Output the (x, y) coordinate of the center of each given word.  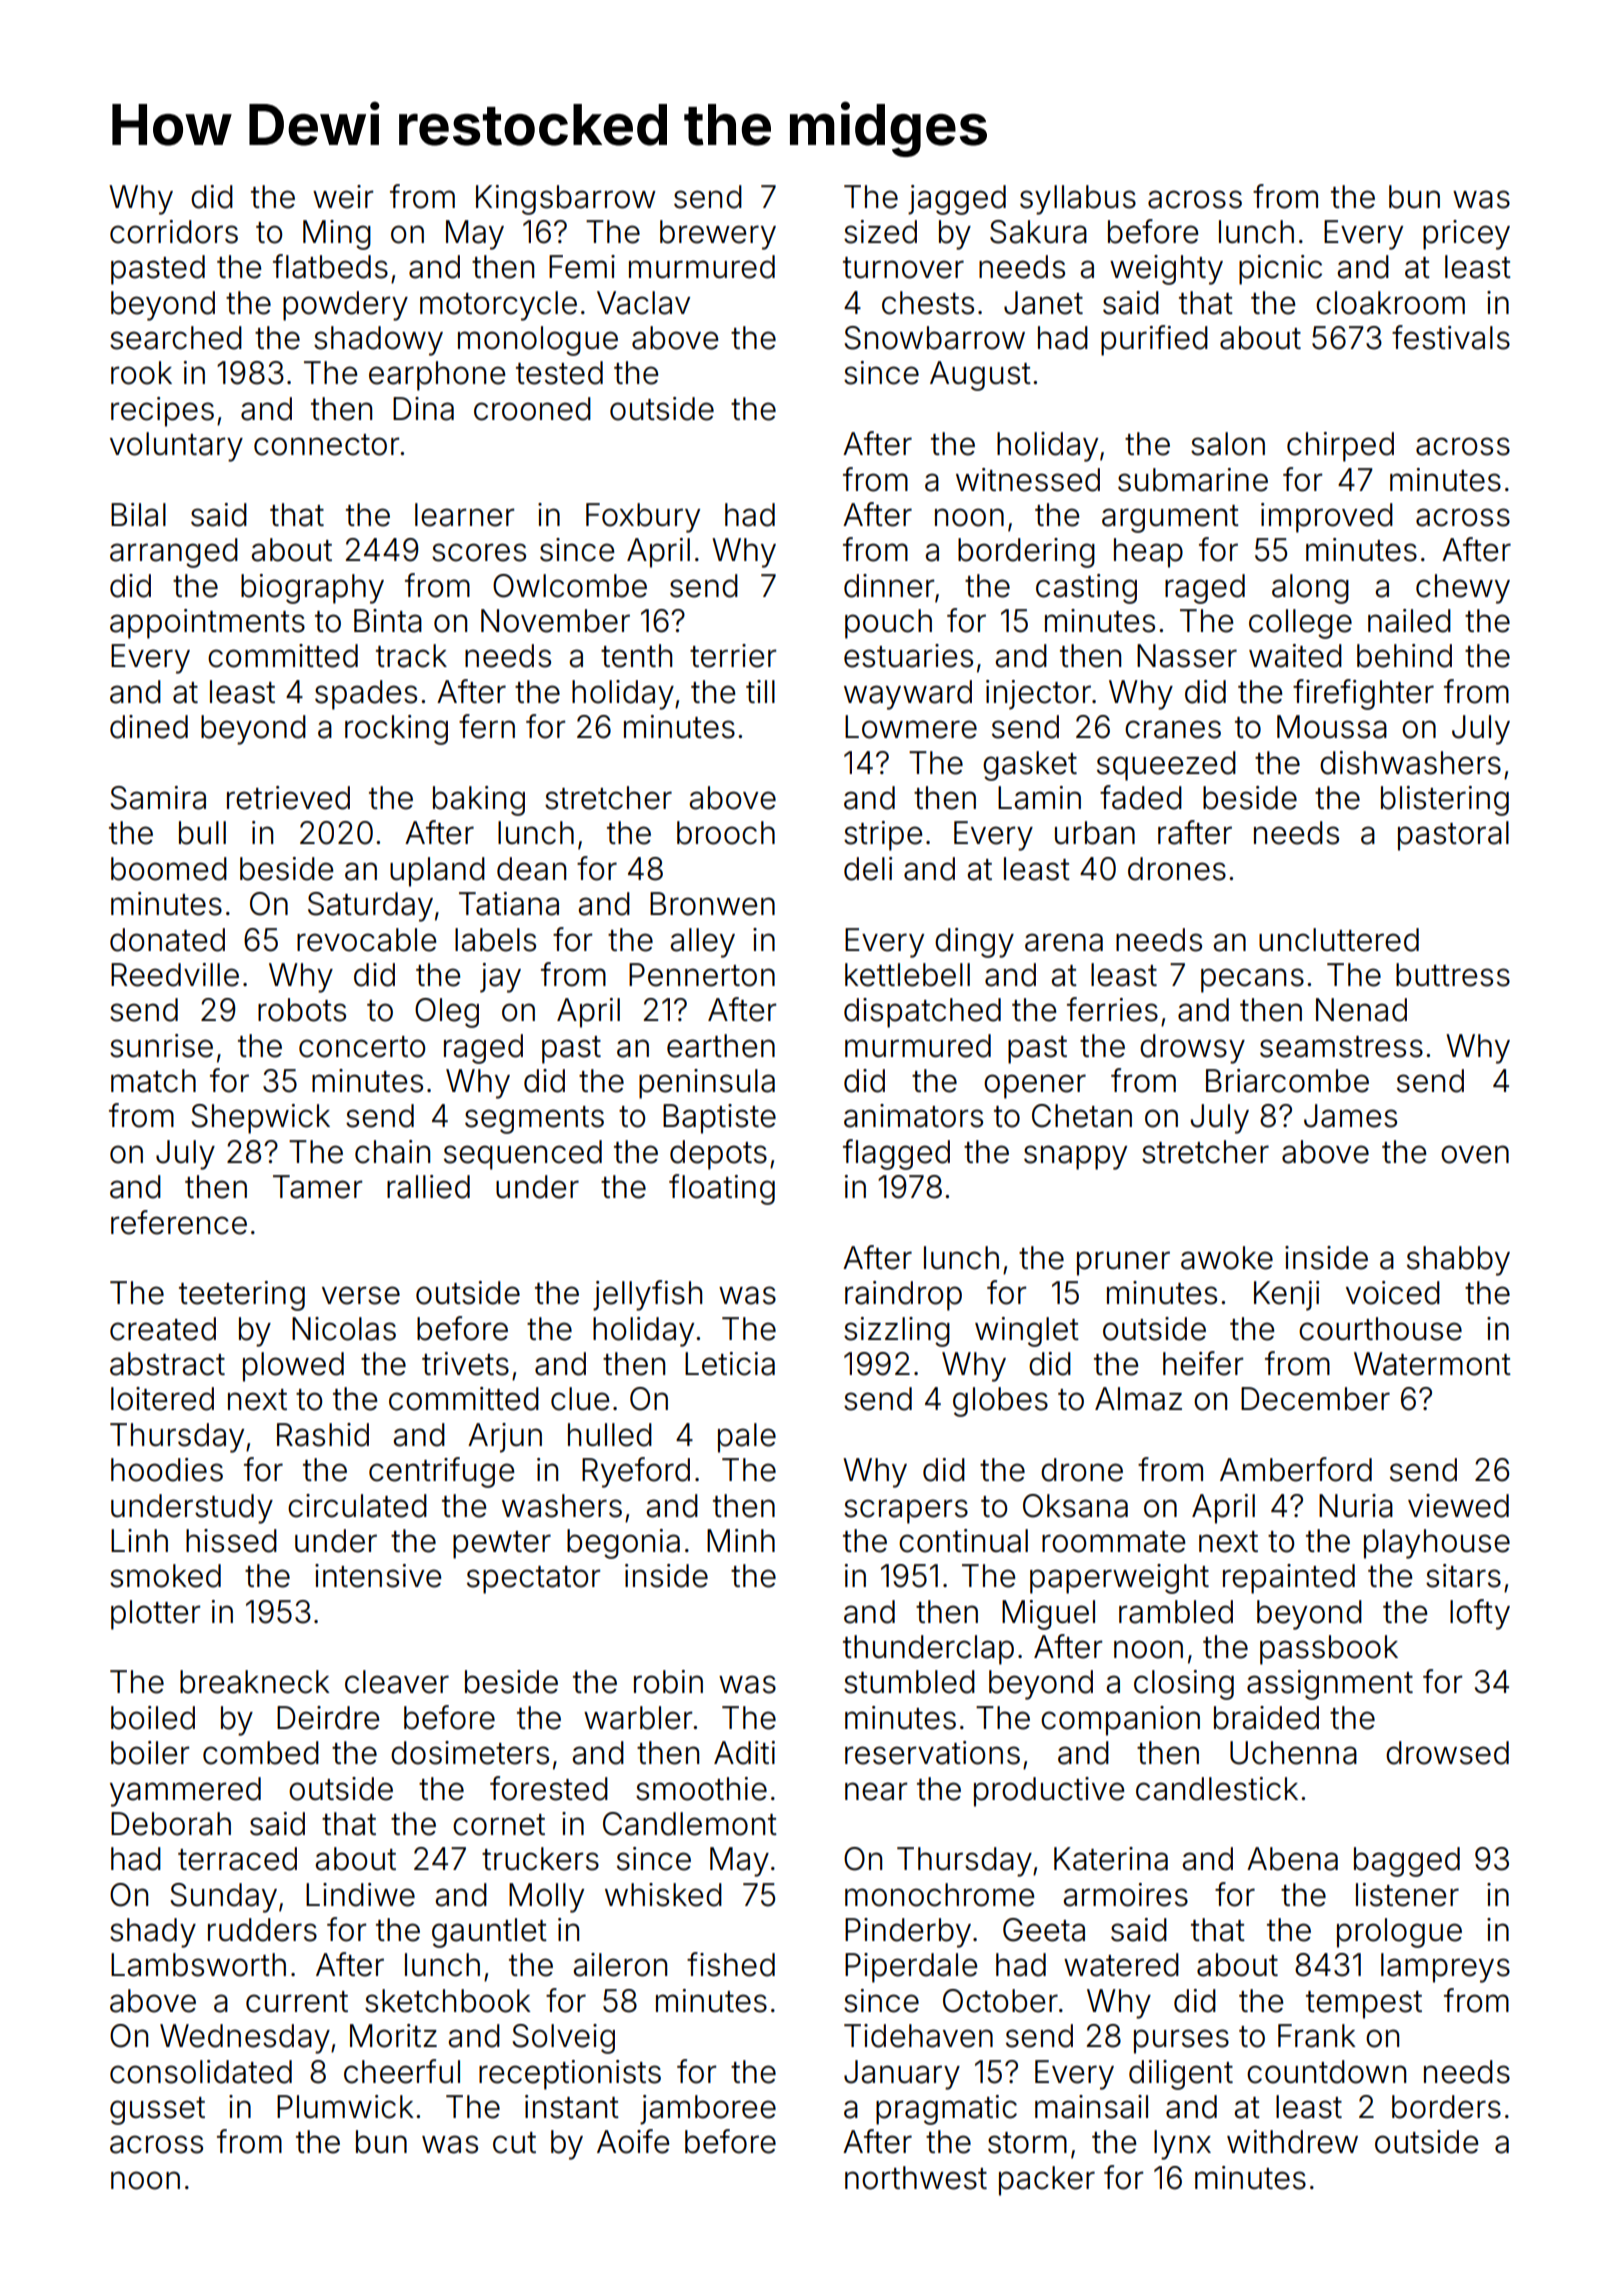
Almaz (1138, 1399)
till (760, 691)
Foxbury (643, 518)
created (163, 1329)
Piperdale (911, 1968)
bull (202, 833)
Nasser (1187, 656)
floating (722, 1189)
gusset (157, 2111)
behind (1404, 656)
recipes (162, 412)
